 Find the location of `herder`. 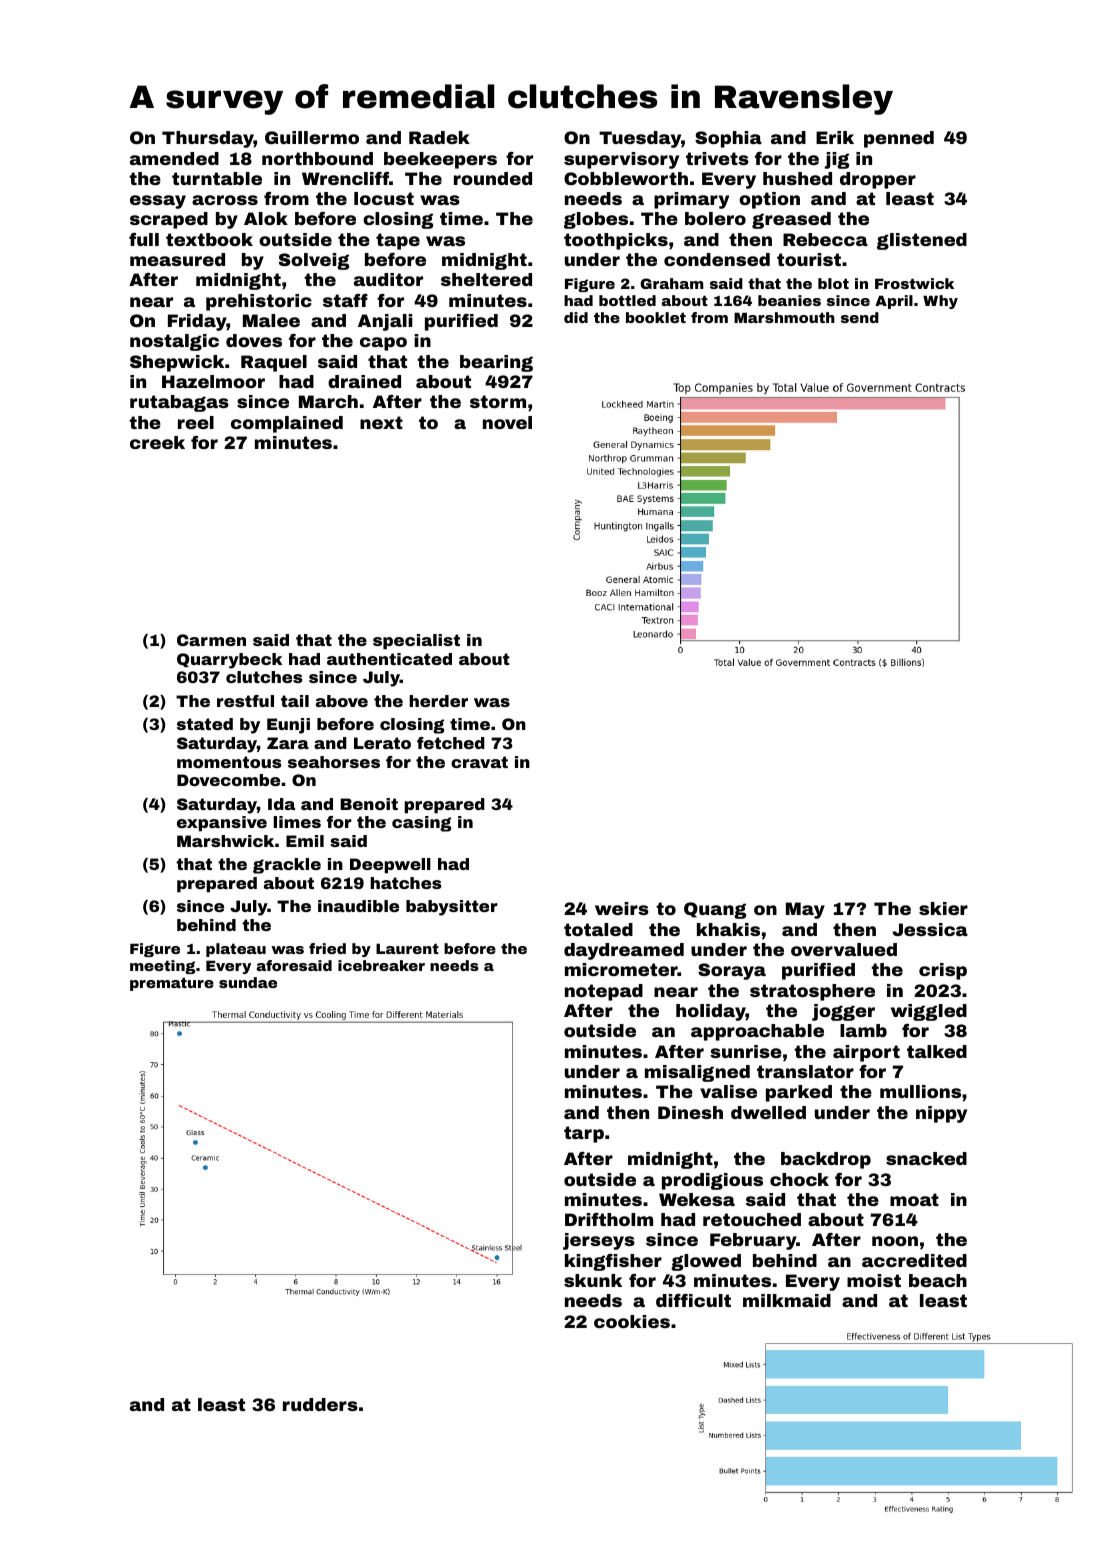

herder is located at coordinates (438, 701).
